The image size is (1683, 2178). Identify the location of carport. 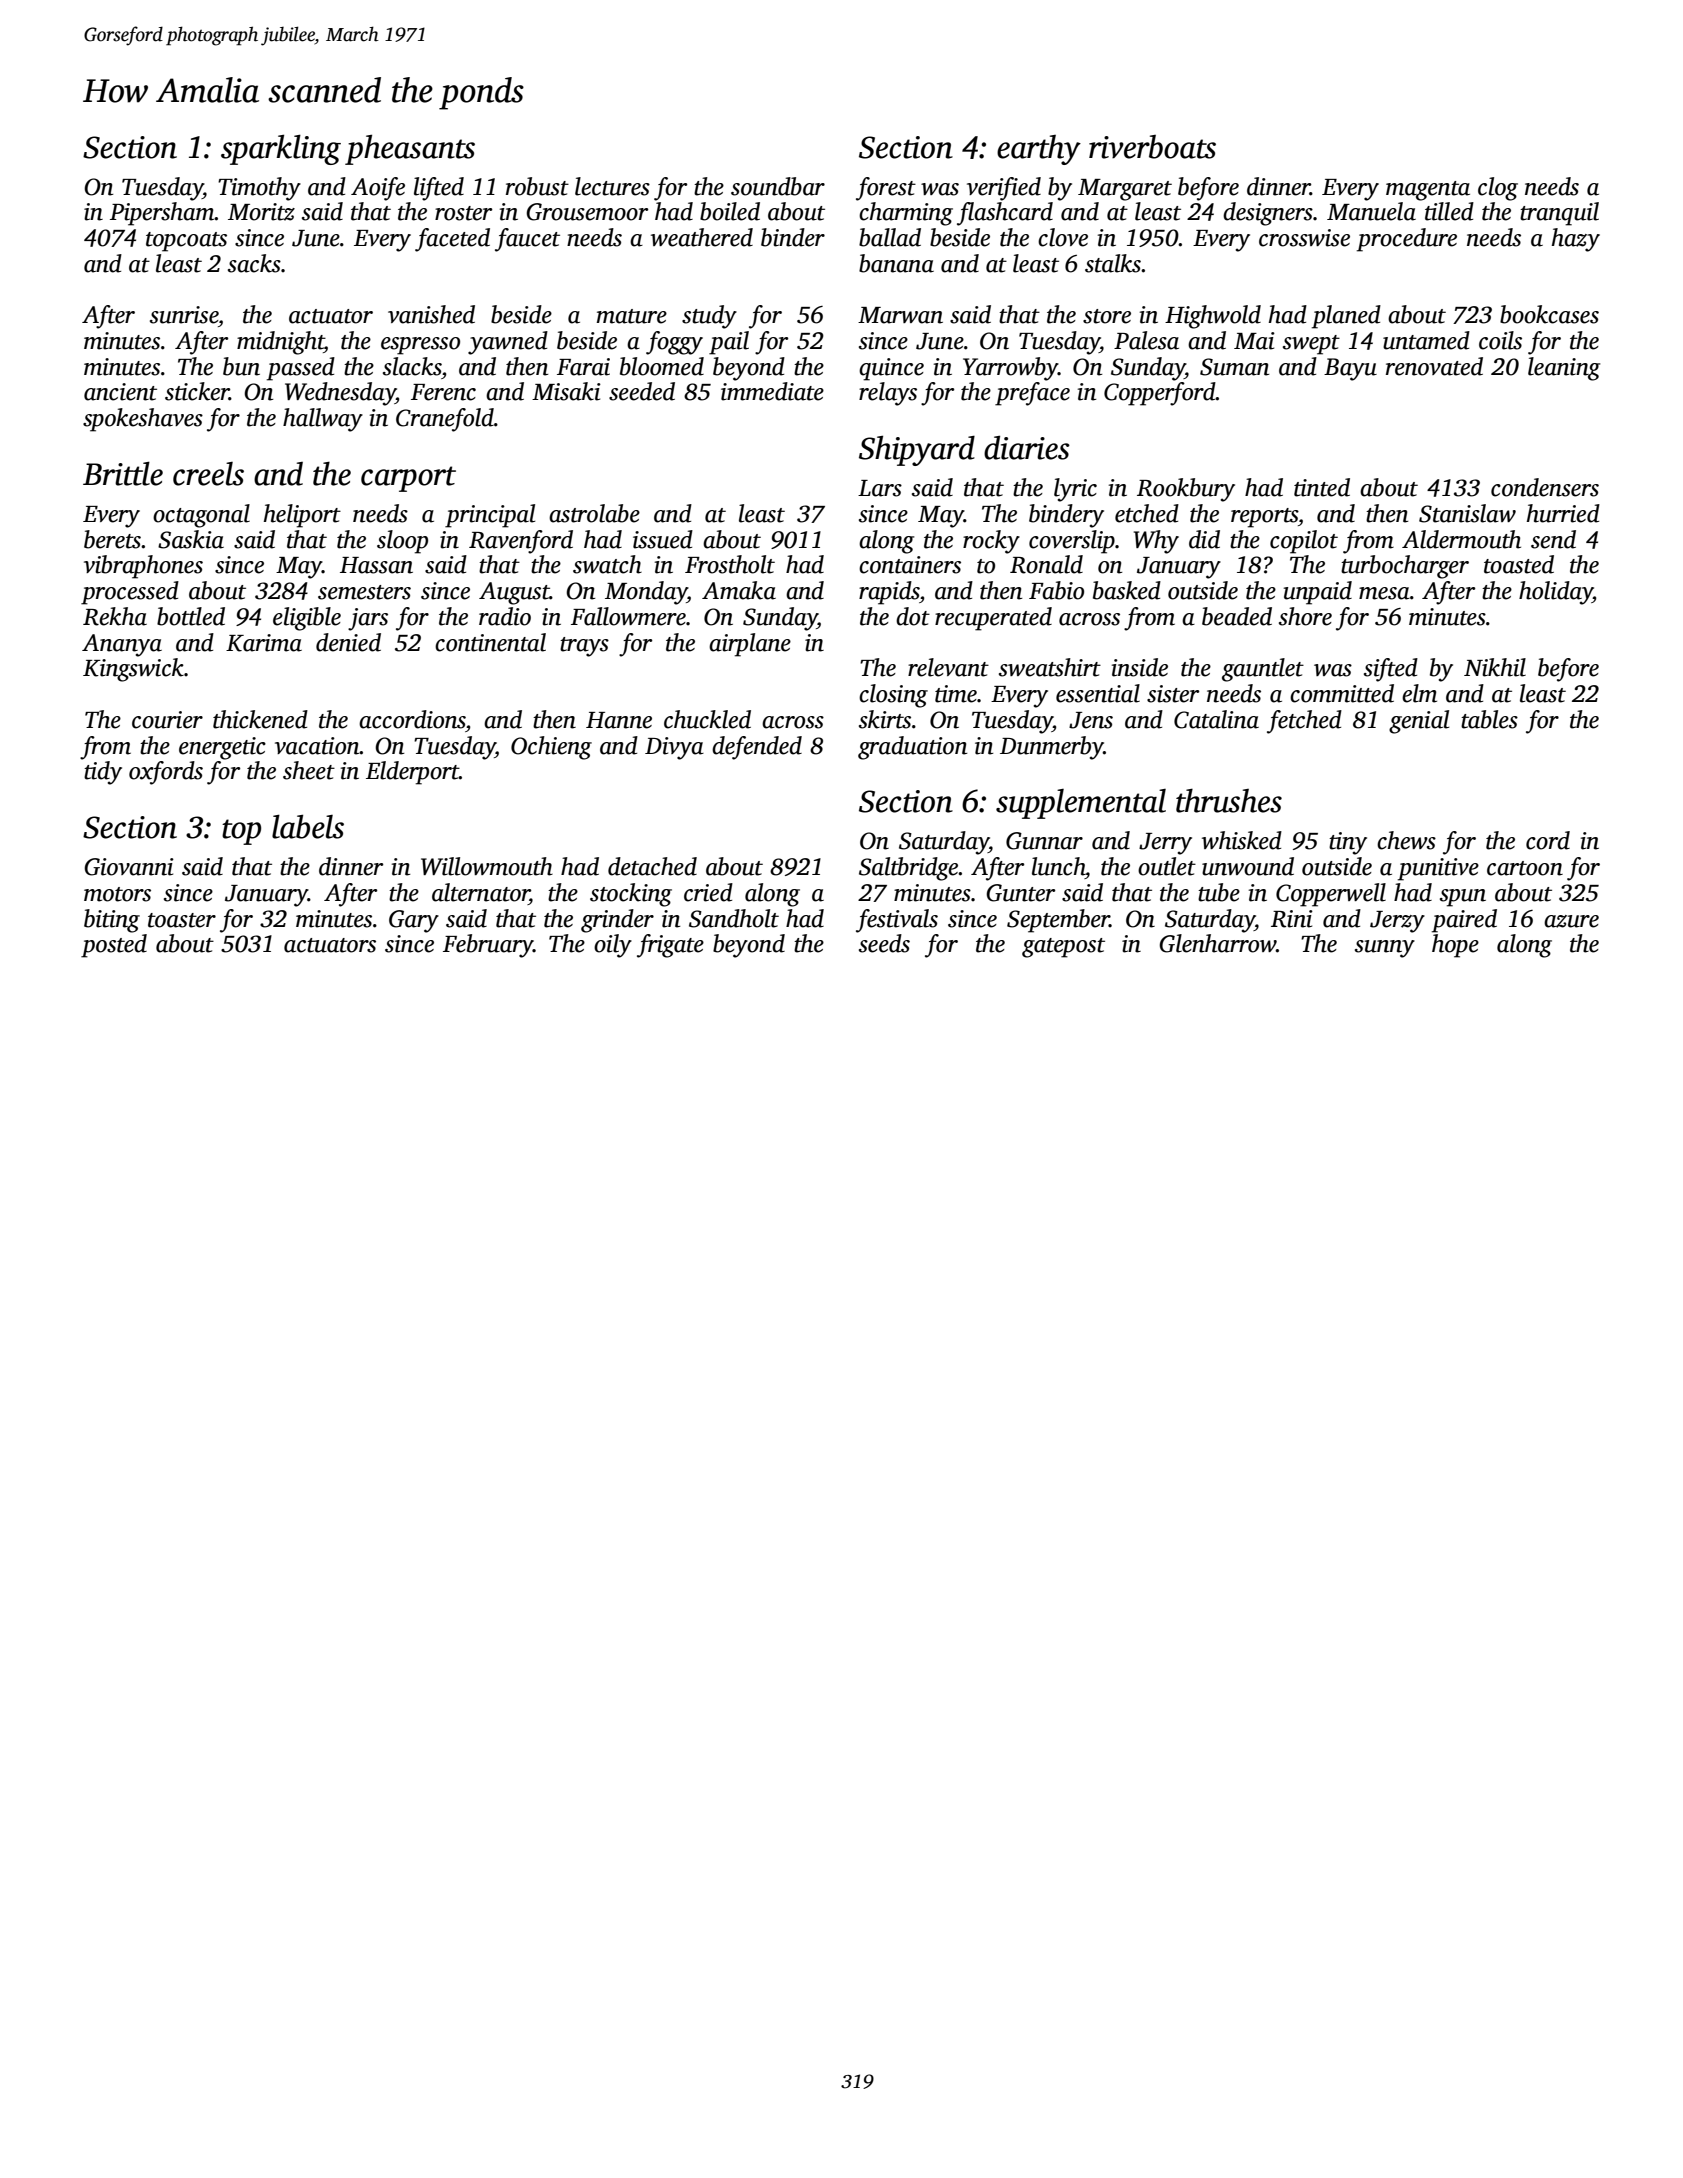
(408, 479).
